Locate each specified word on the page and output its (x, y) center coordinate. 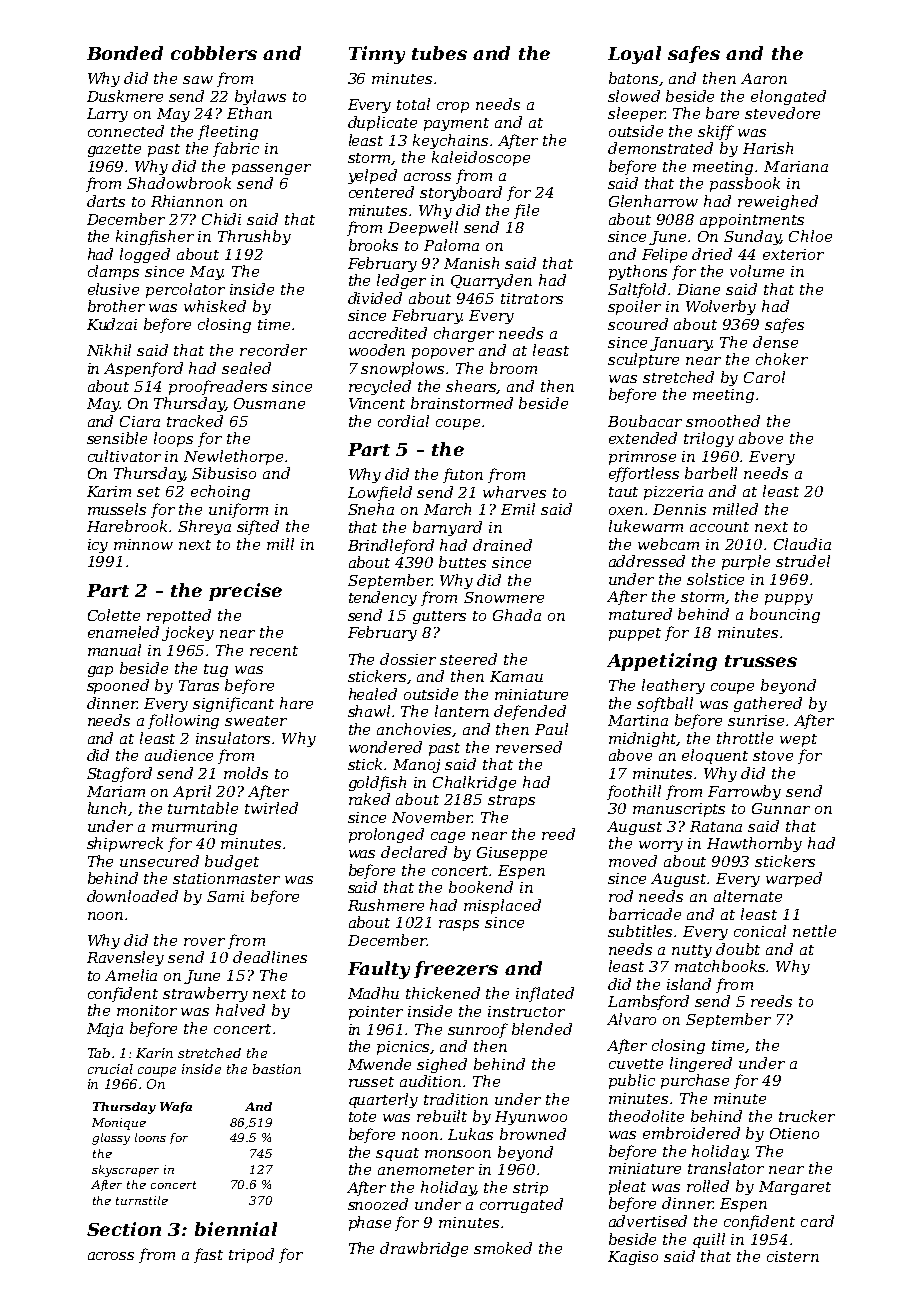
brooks (373, 245)
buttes (462, 562)
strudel (803, 561)
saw (198, 80)
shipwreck (125, 844)
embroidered (691, 1133)
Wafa (176, 1107)
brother (116, 306)
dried (712, 254)
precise (245, 592)
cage (448, 837)
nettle (814, 931)
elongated (788, 97)
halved (240, 1010)
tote (362, 1117)
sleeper (636, 114)
